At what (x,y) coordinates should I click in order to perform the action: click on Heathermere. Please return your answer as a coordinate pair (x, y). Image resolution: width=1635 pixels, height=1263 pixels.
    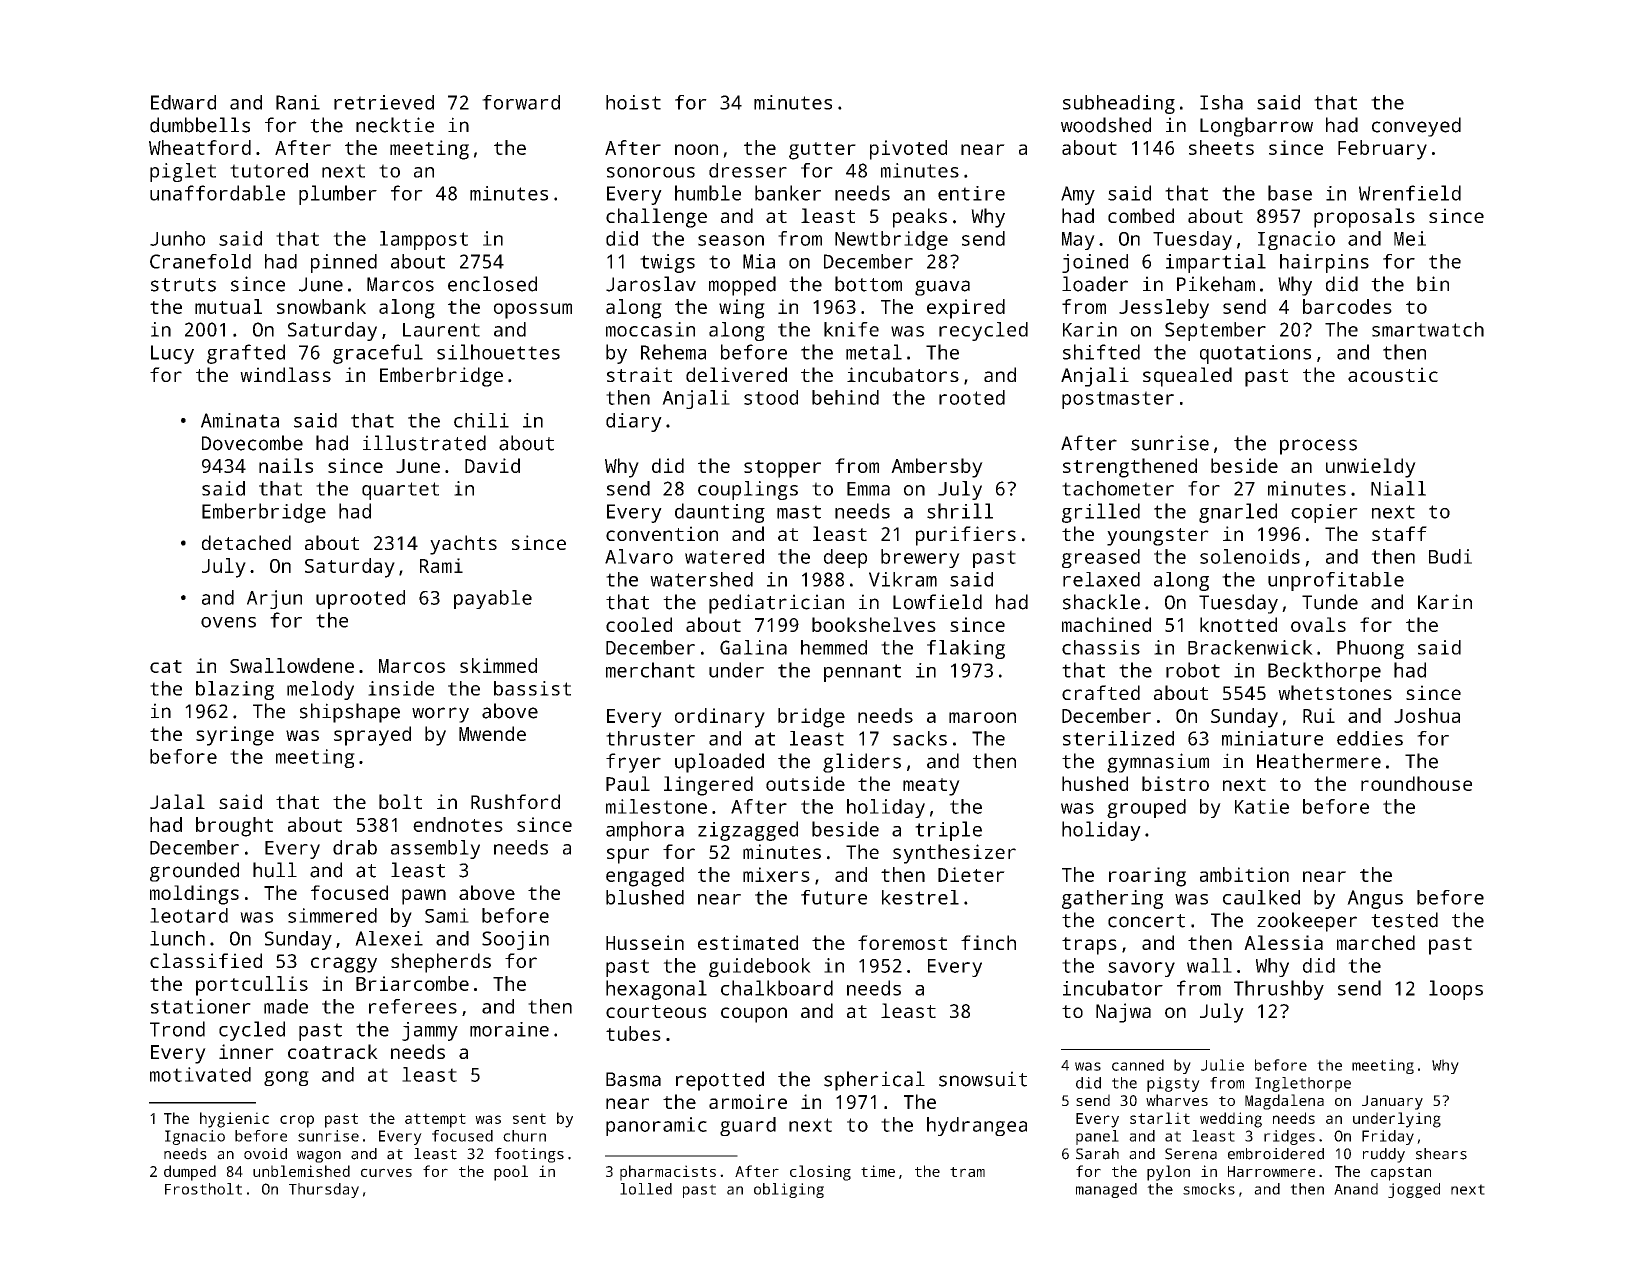
    Looking at the image, I should click on (1319, 761).
